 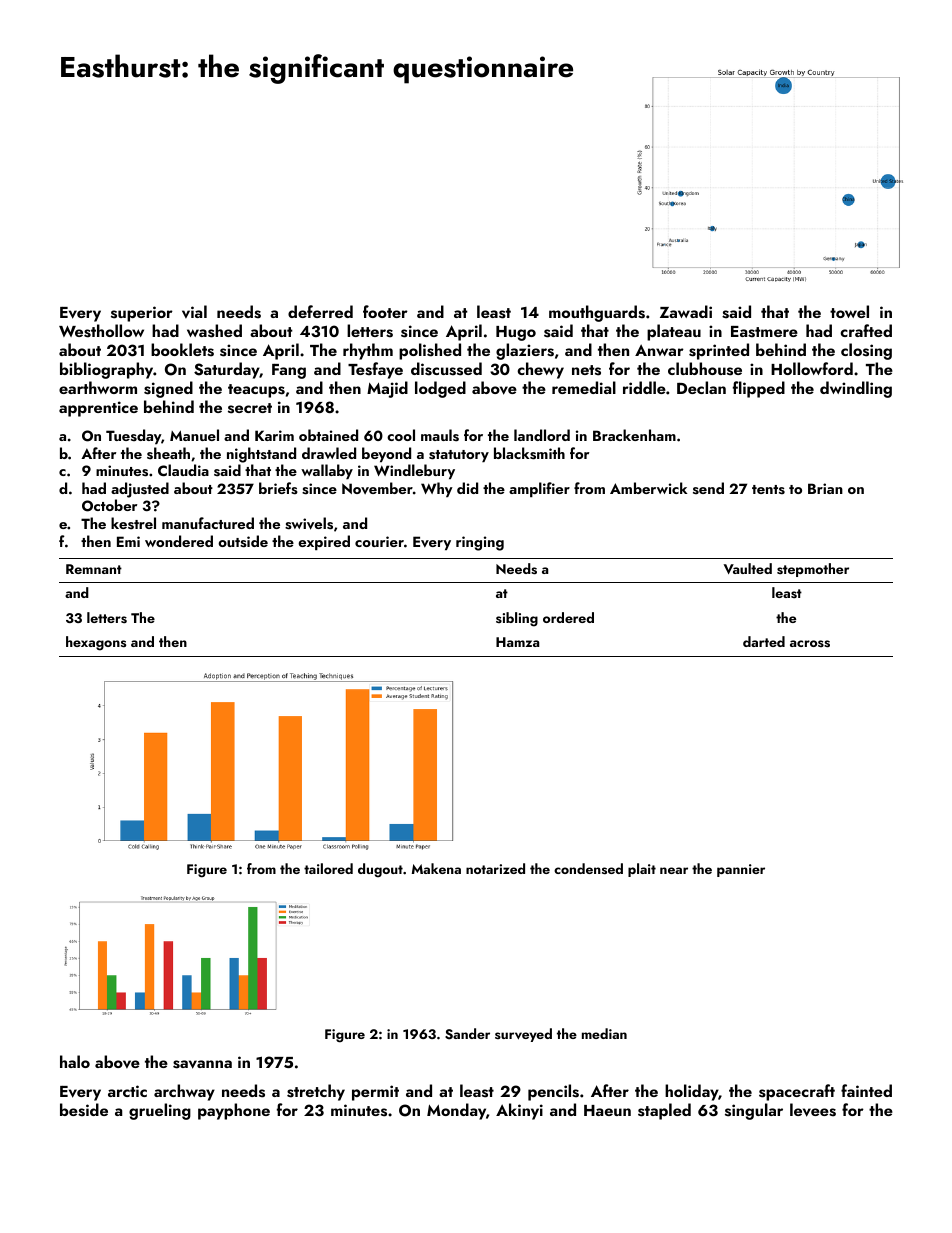 What do you see at coordinates (202, 1064) in the screenshot?
I see `savanna` at bounding box center [202, 1064].
